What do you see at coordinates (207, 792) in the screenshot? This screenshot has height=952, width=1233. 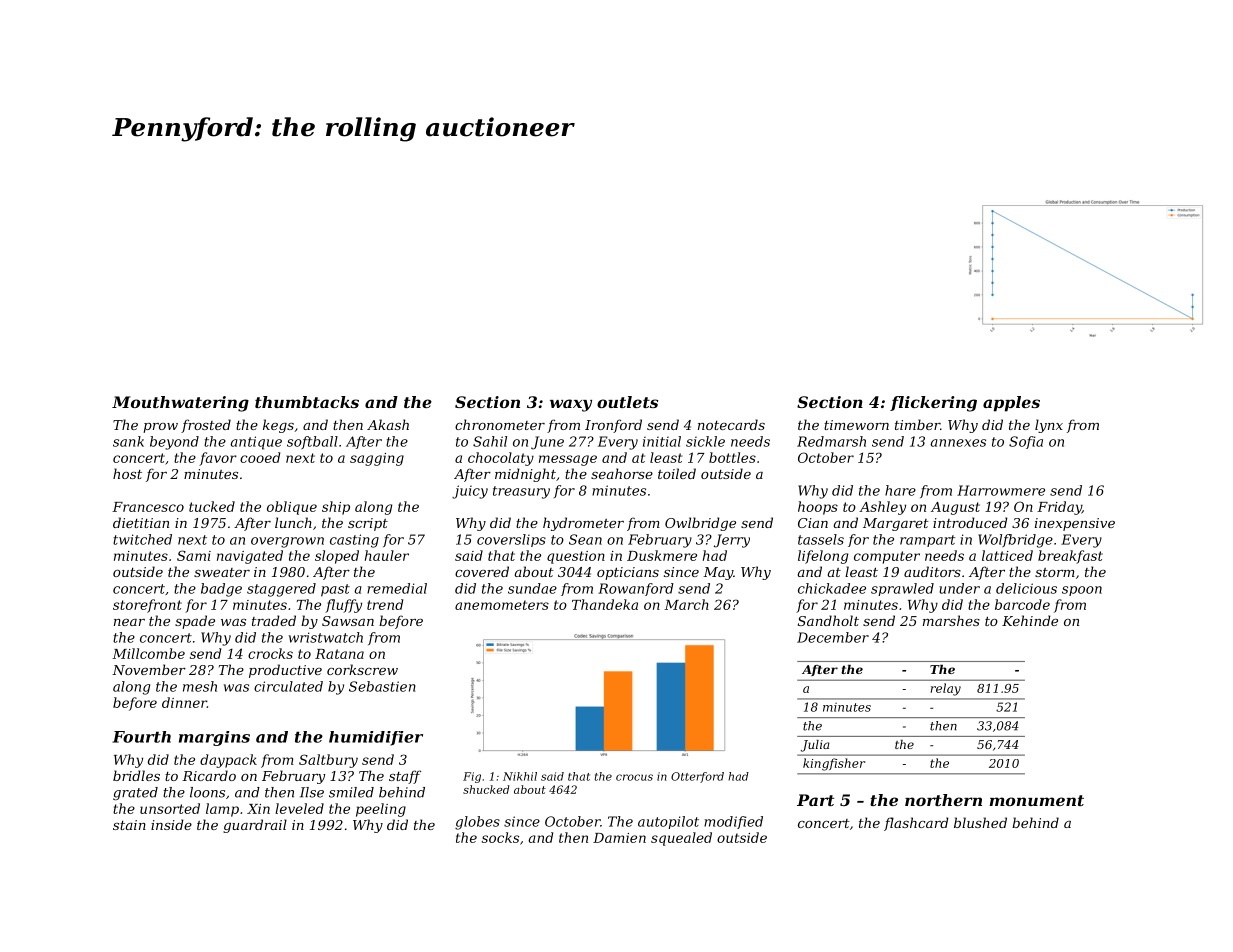 I see `loons` at bounding box center [207, 792].
